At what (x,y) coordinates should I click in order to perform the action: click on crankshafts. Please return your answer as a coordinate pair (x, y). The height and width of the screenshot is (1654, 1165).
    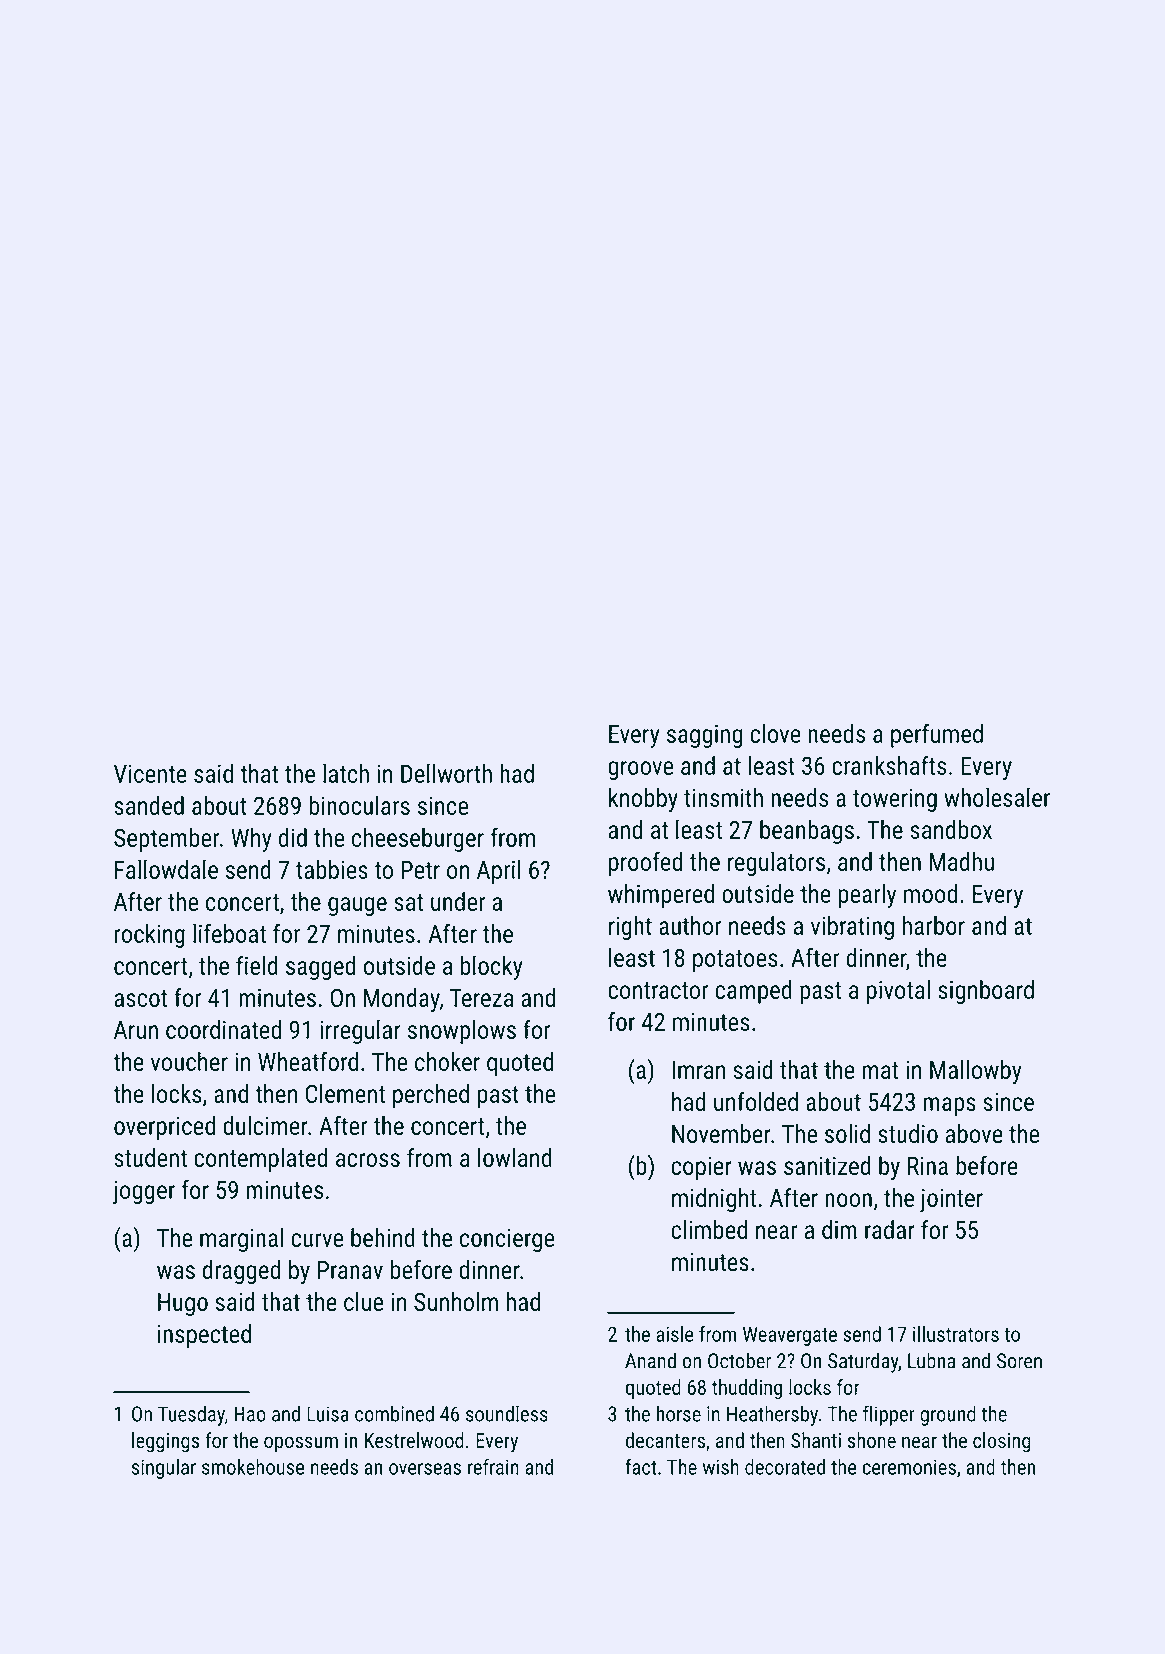
    Looking at the image, I should click on (889, 765).
